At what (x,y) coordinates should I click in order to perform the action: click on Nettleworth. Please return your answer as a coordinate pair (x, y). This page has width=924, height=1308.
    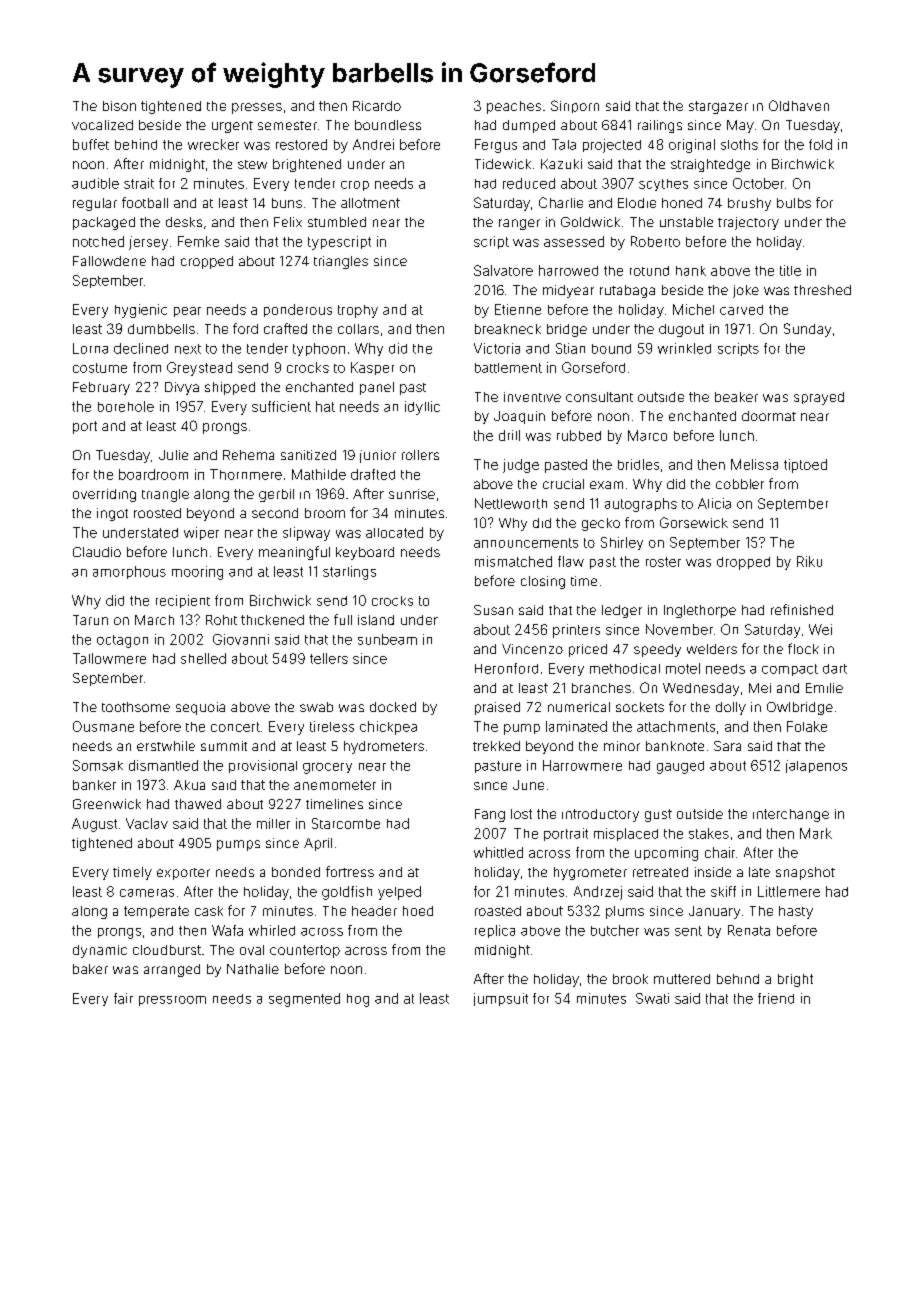
    Looking at the image, I should click on (511, 503).
